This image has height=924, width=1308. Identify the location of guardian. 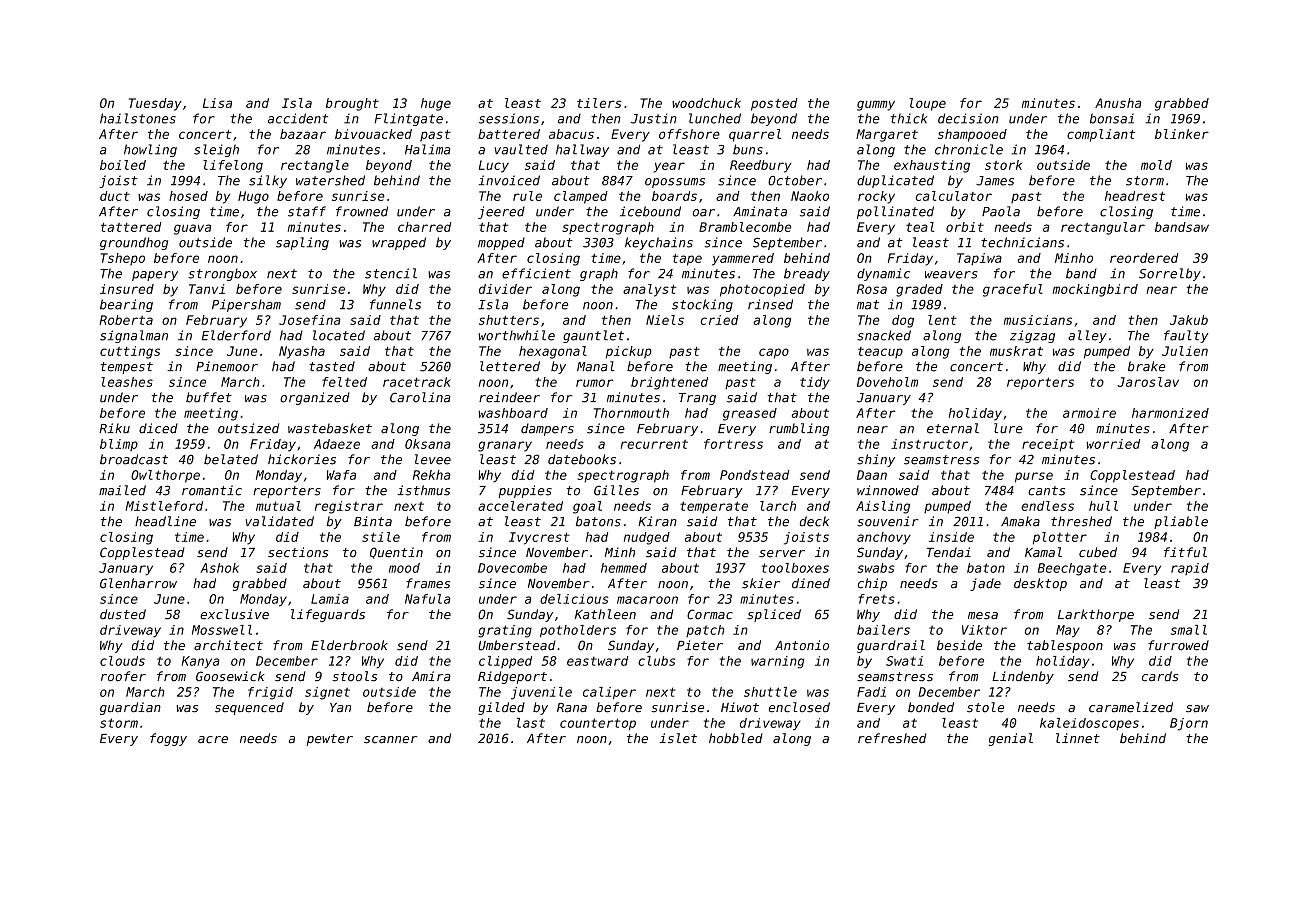
(130, 708).
